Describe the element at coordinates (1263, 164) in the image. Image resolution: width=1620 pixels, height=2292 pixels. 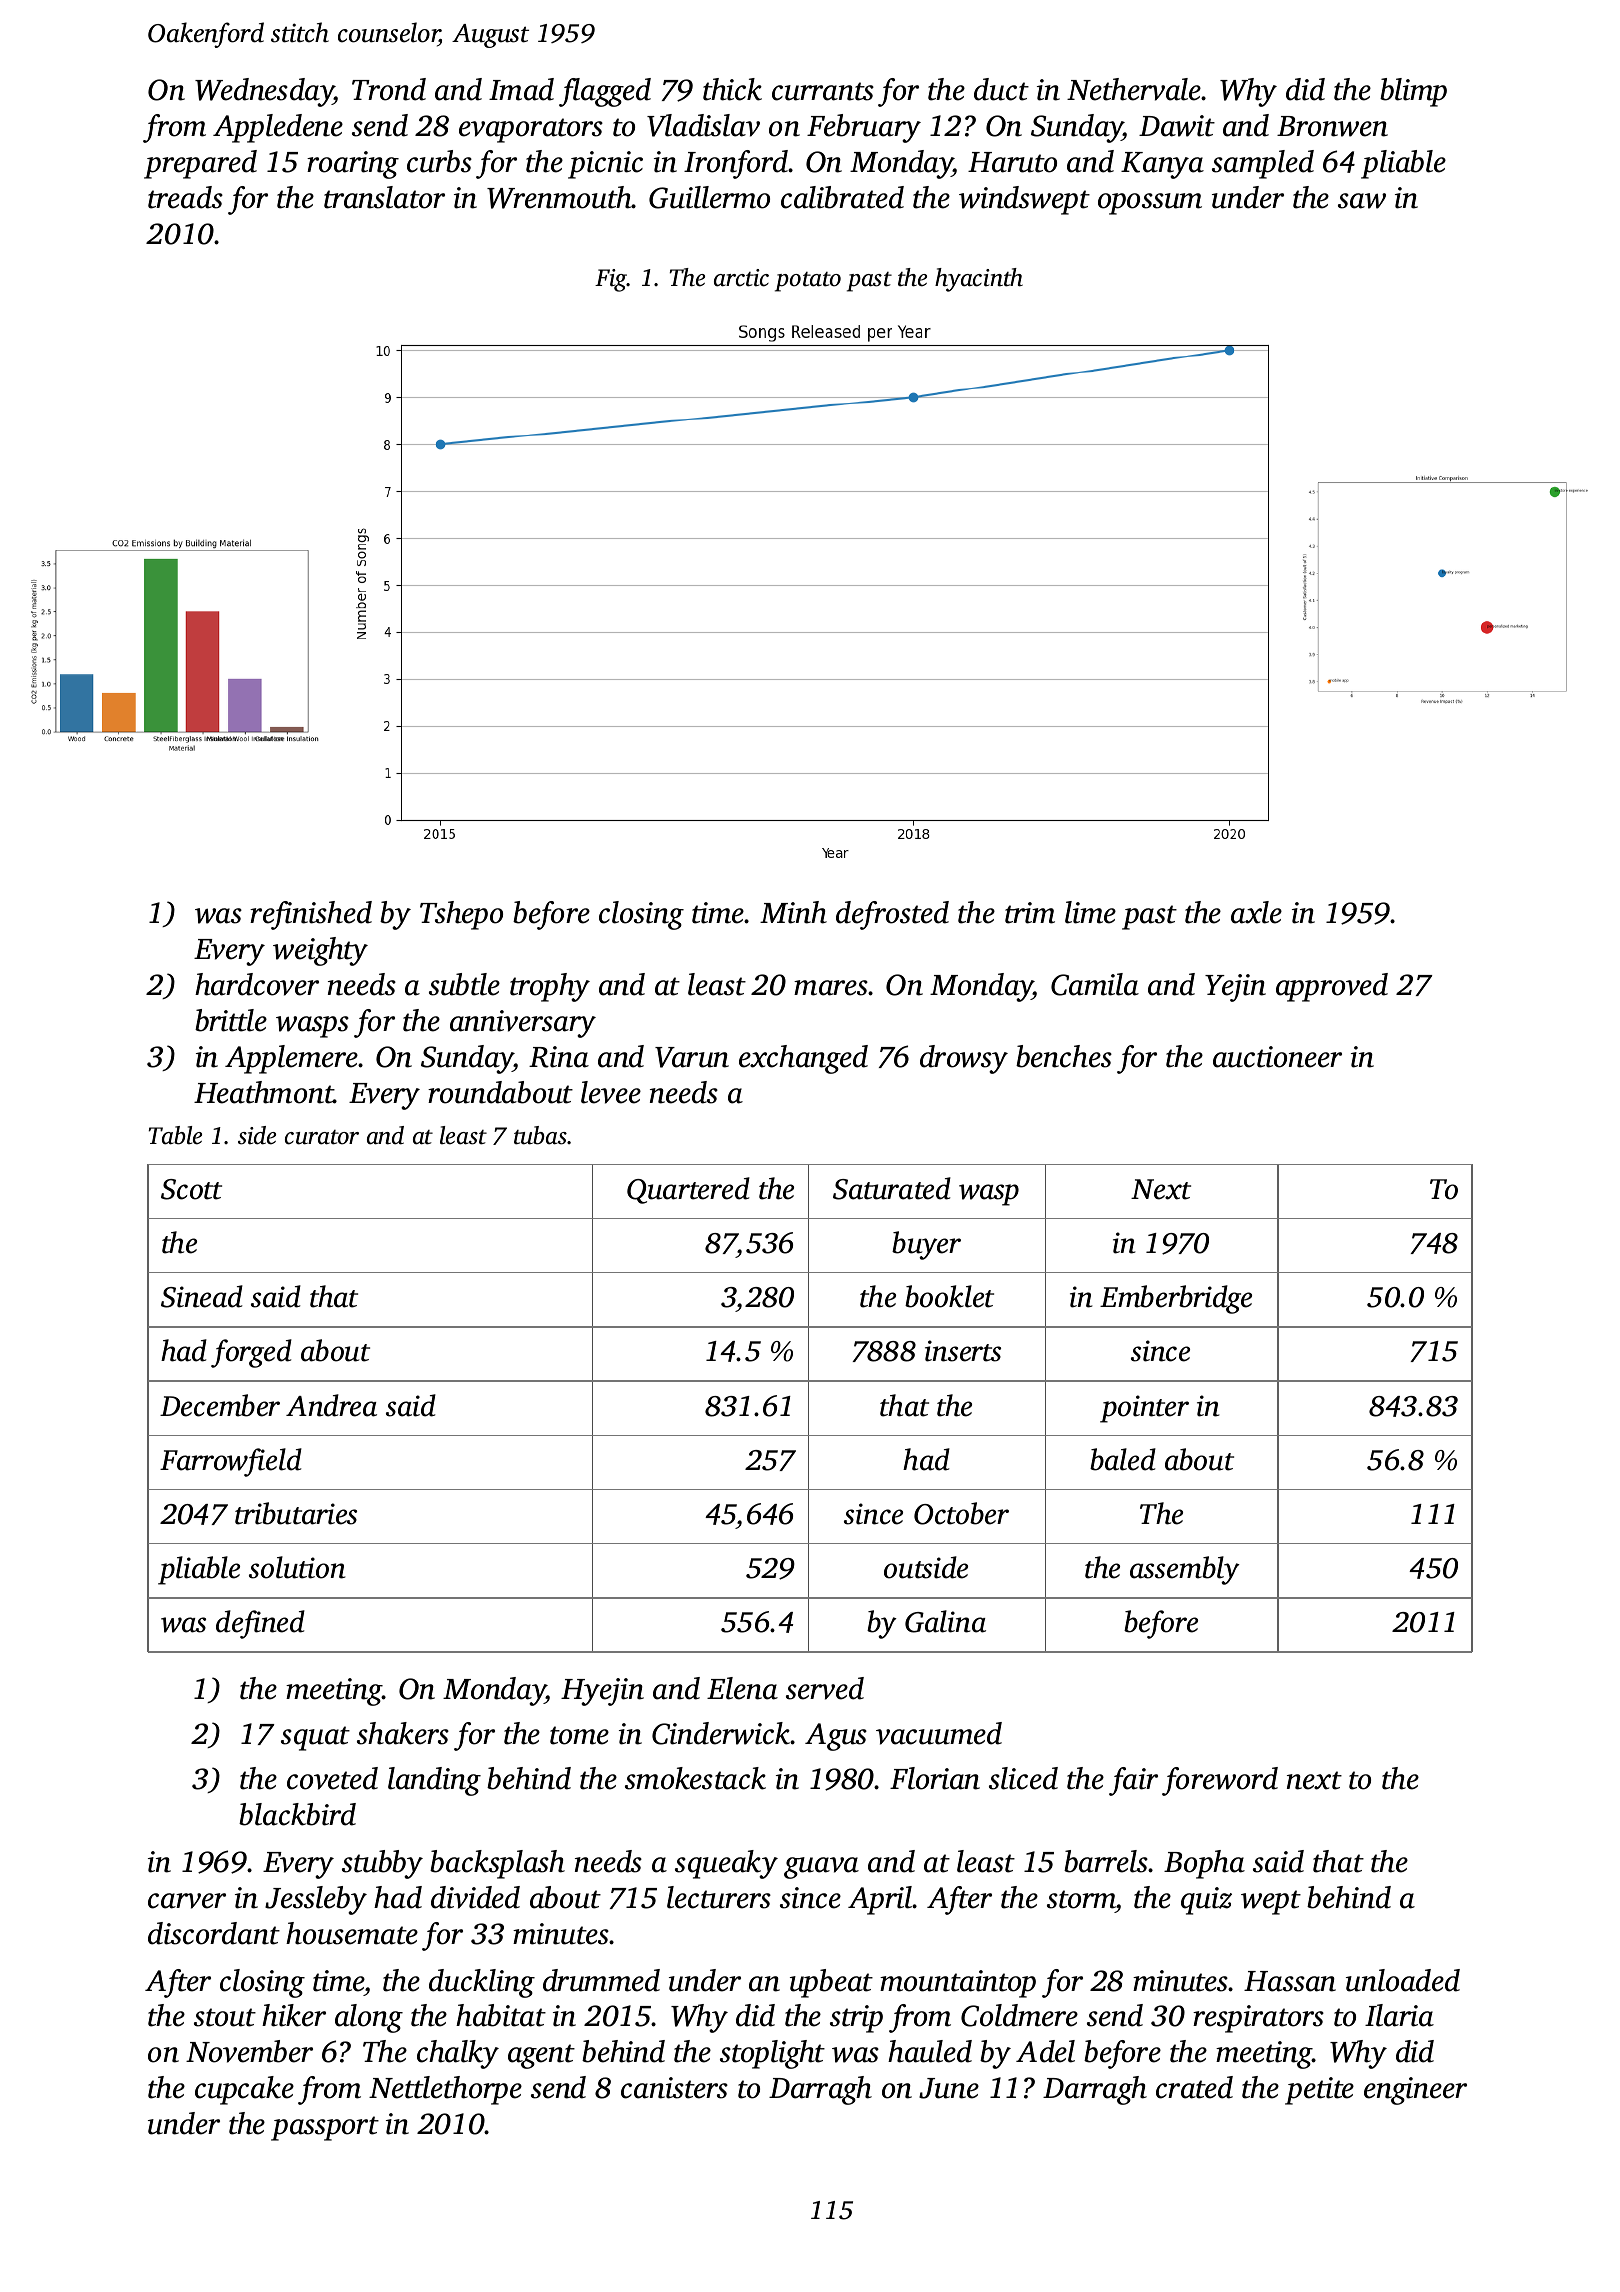
I see `sampled` at that location.
